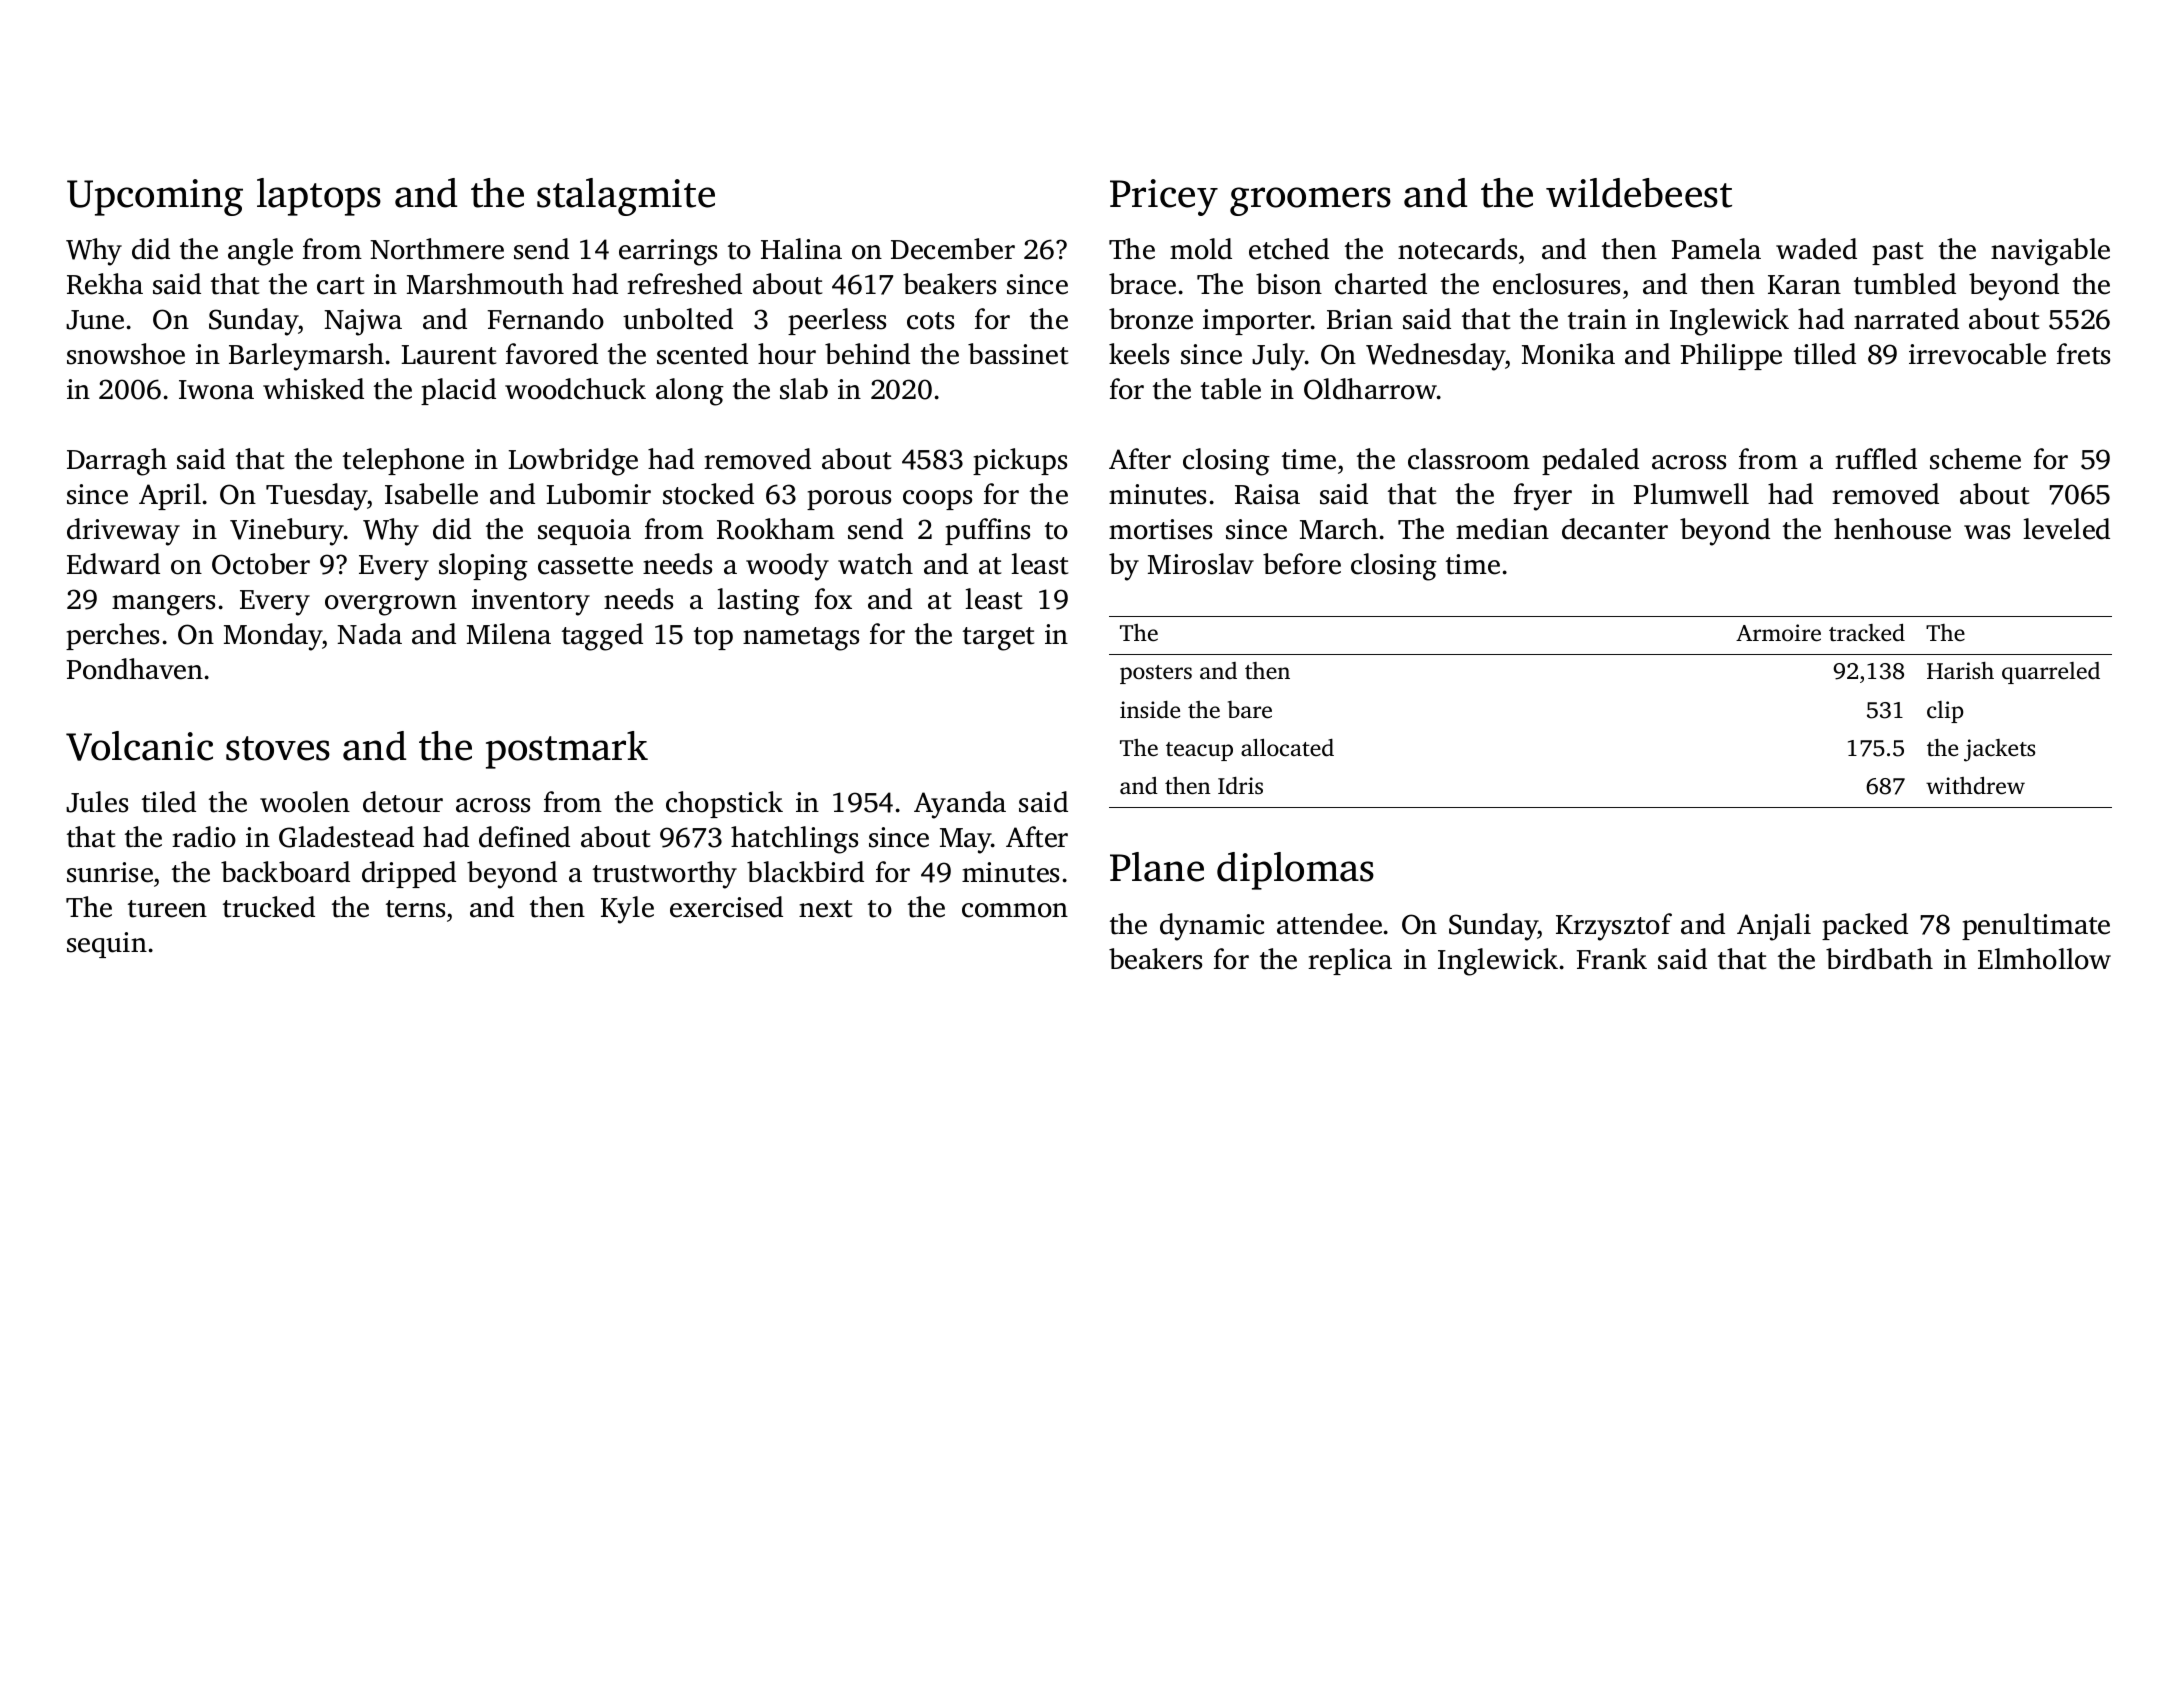 This page has height=1683, width=2178. I want to click on stalagmite, so click(626, 197).
